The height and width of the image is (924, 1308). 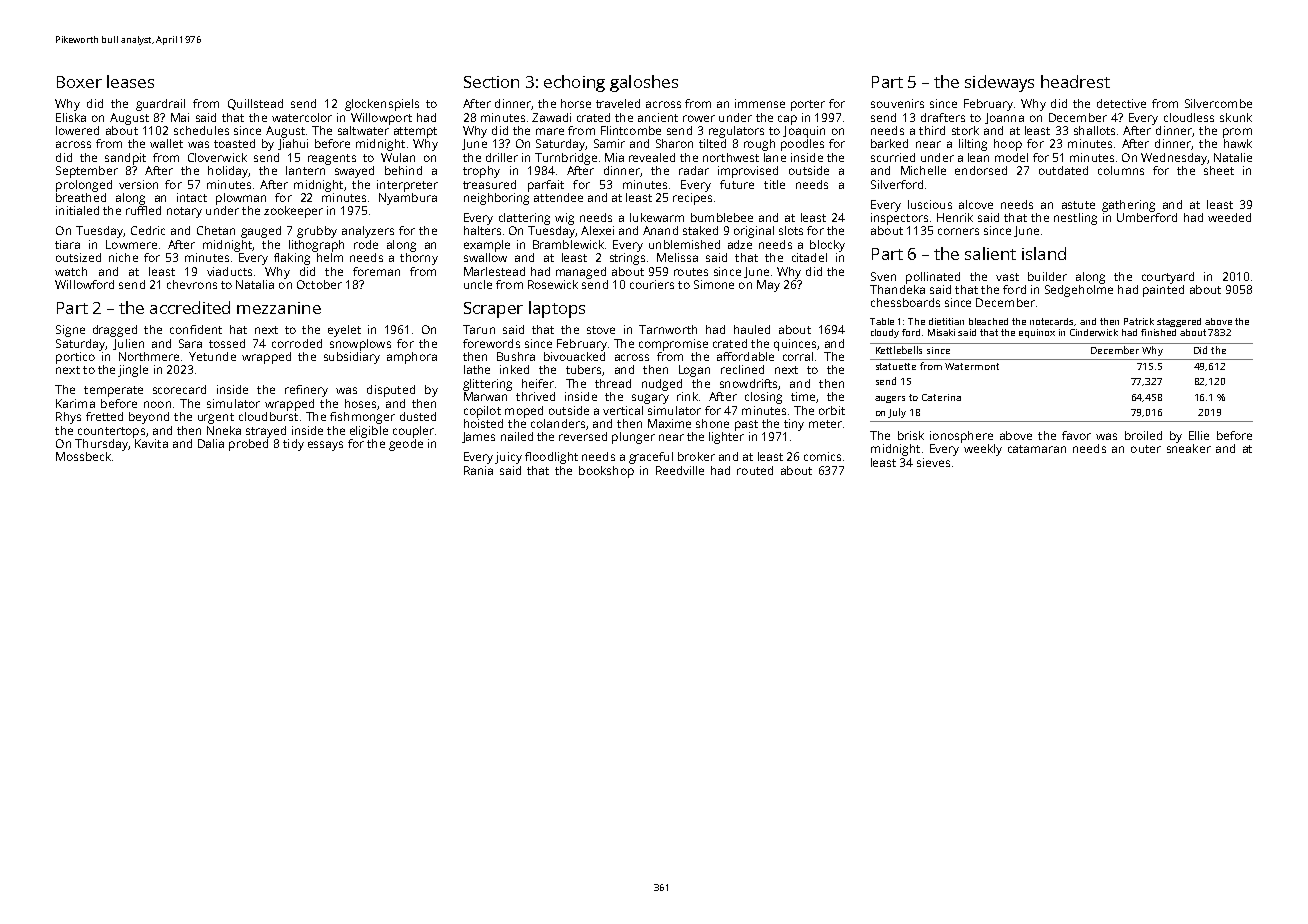 What do you see at coordinates (130, 81) in the image?
I see `leases` at bounding box center [130, 81].
